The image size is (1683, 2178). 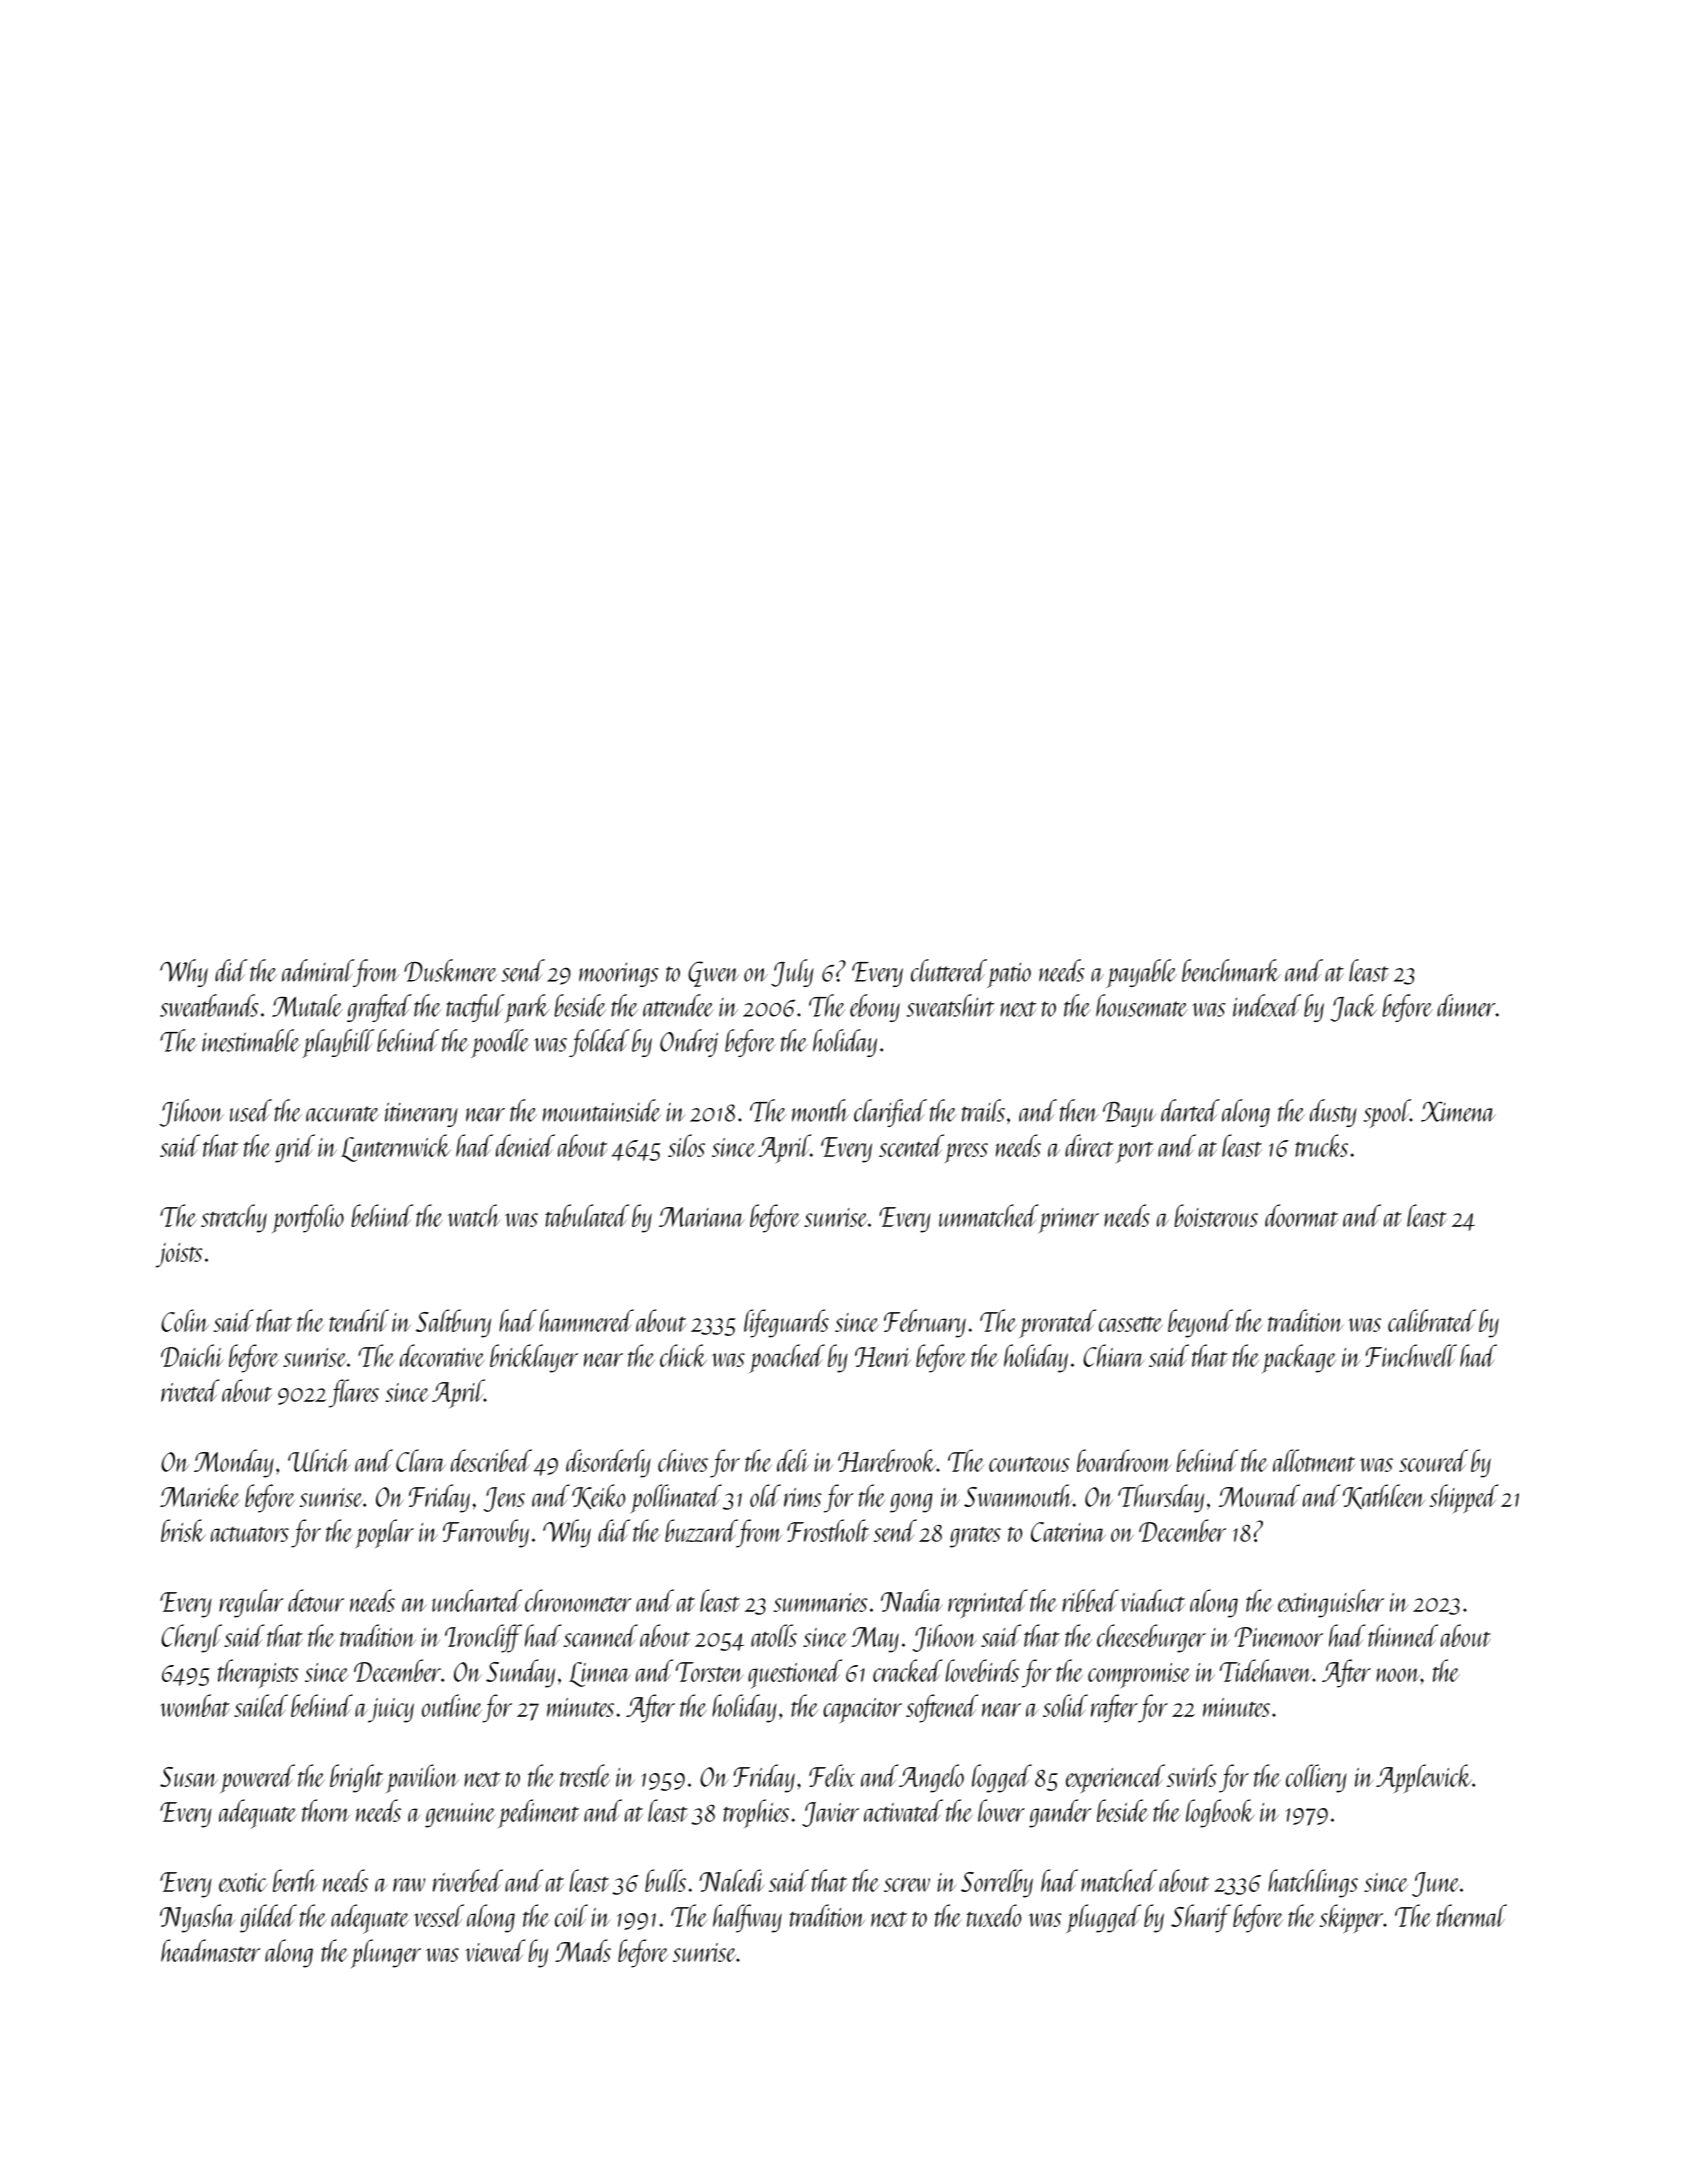 I want to click on deli, so click(x=793, y=1460).
